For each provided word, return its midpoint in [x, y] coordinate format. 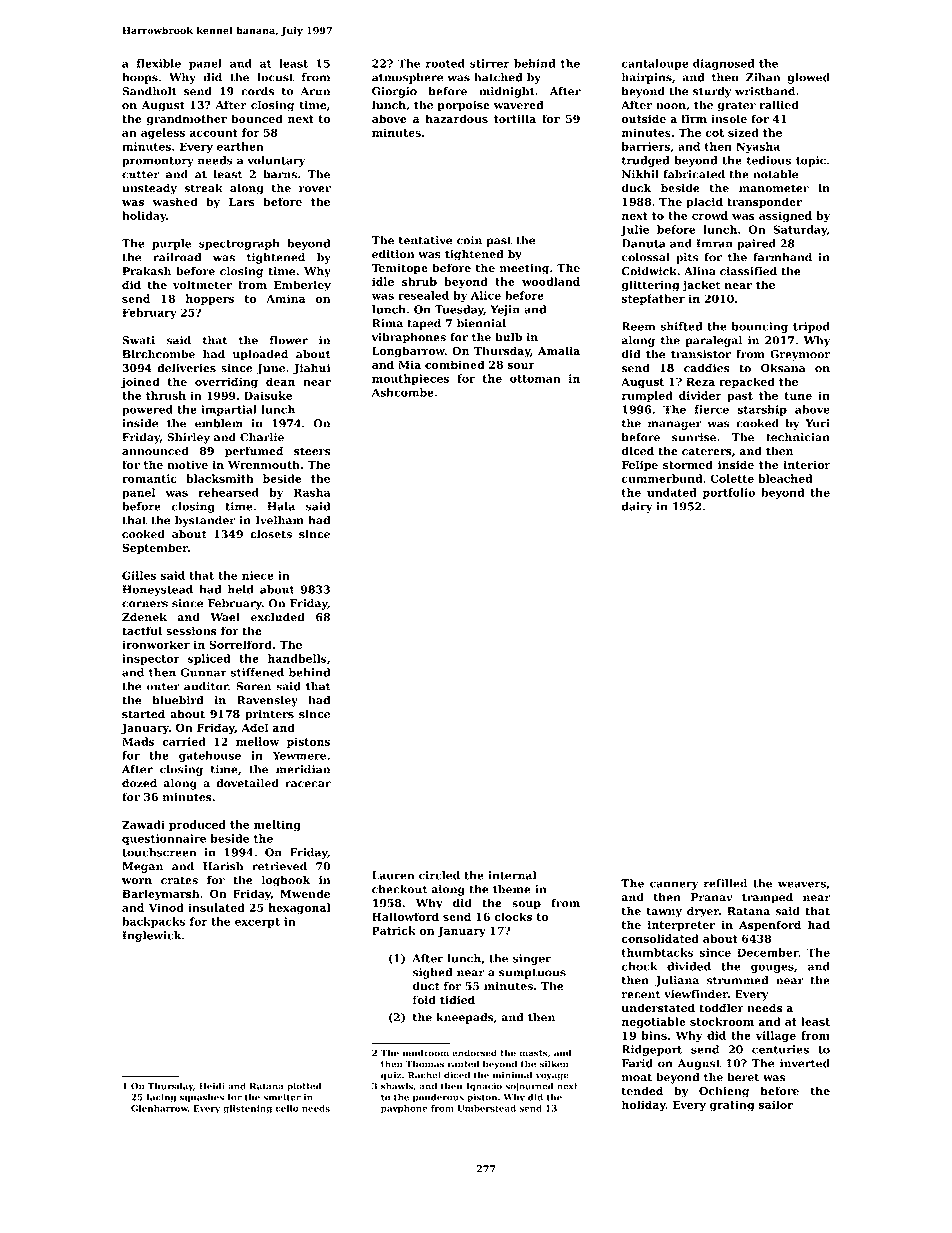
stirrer [490, 63]
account [214, 133]
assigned [785, 217]
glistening [247, 1109]
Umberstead [486, 1108]
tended [642, 1091]
